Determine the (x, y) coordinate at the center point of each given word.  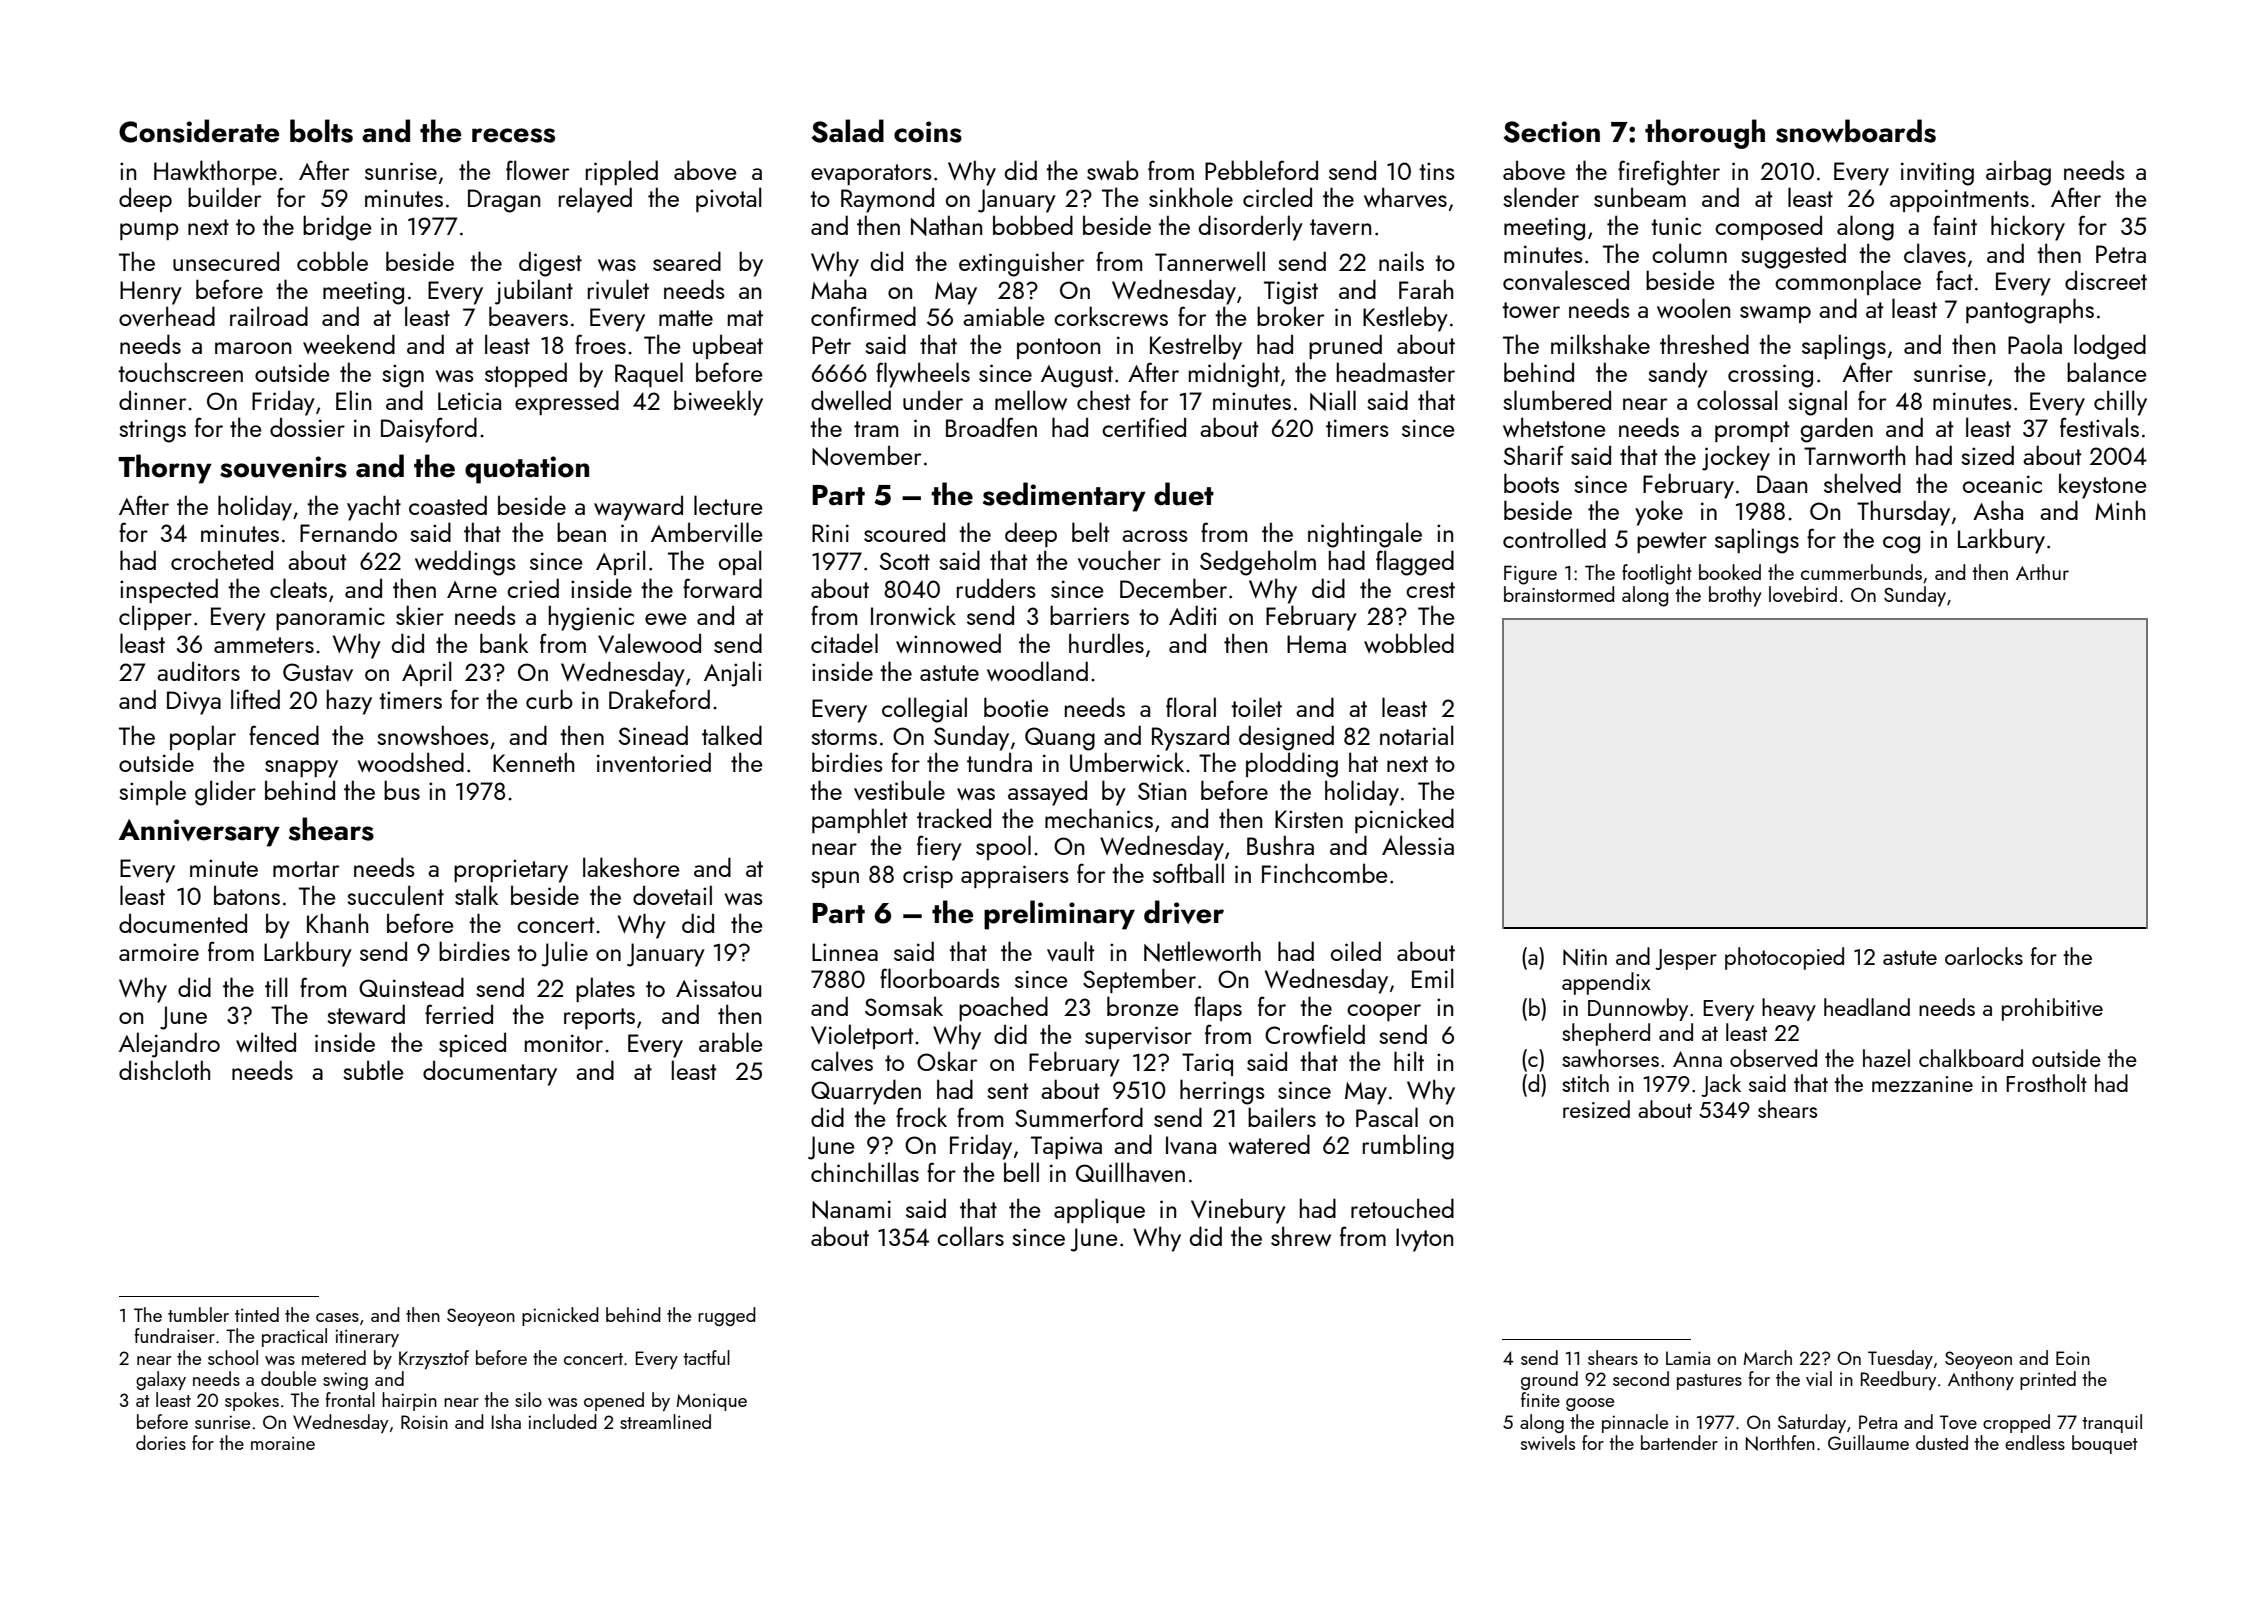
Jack (1721, 1085)
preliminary (1059, 915)
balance (2107, 372)
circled (1277, 197)
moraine (283, 1443)
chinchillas (865, 1172)
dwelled (851, 400)
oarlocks (1984, 956)
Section (1551, 132)
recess (513, 135)
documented (183, 923)
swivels (1548, 1442)
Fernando (348, 532)
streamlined (665, 1421)
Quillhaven (1130, 1172)
